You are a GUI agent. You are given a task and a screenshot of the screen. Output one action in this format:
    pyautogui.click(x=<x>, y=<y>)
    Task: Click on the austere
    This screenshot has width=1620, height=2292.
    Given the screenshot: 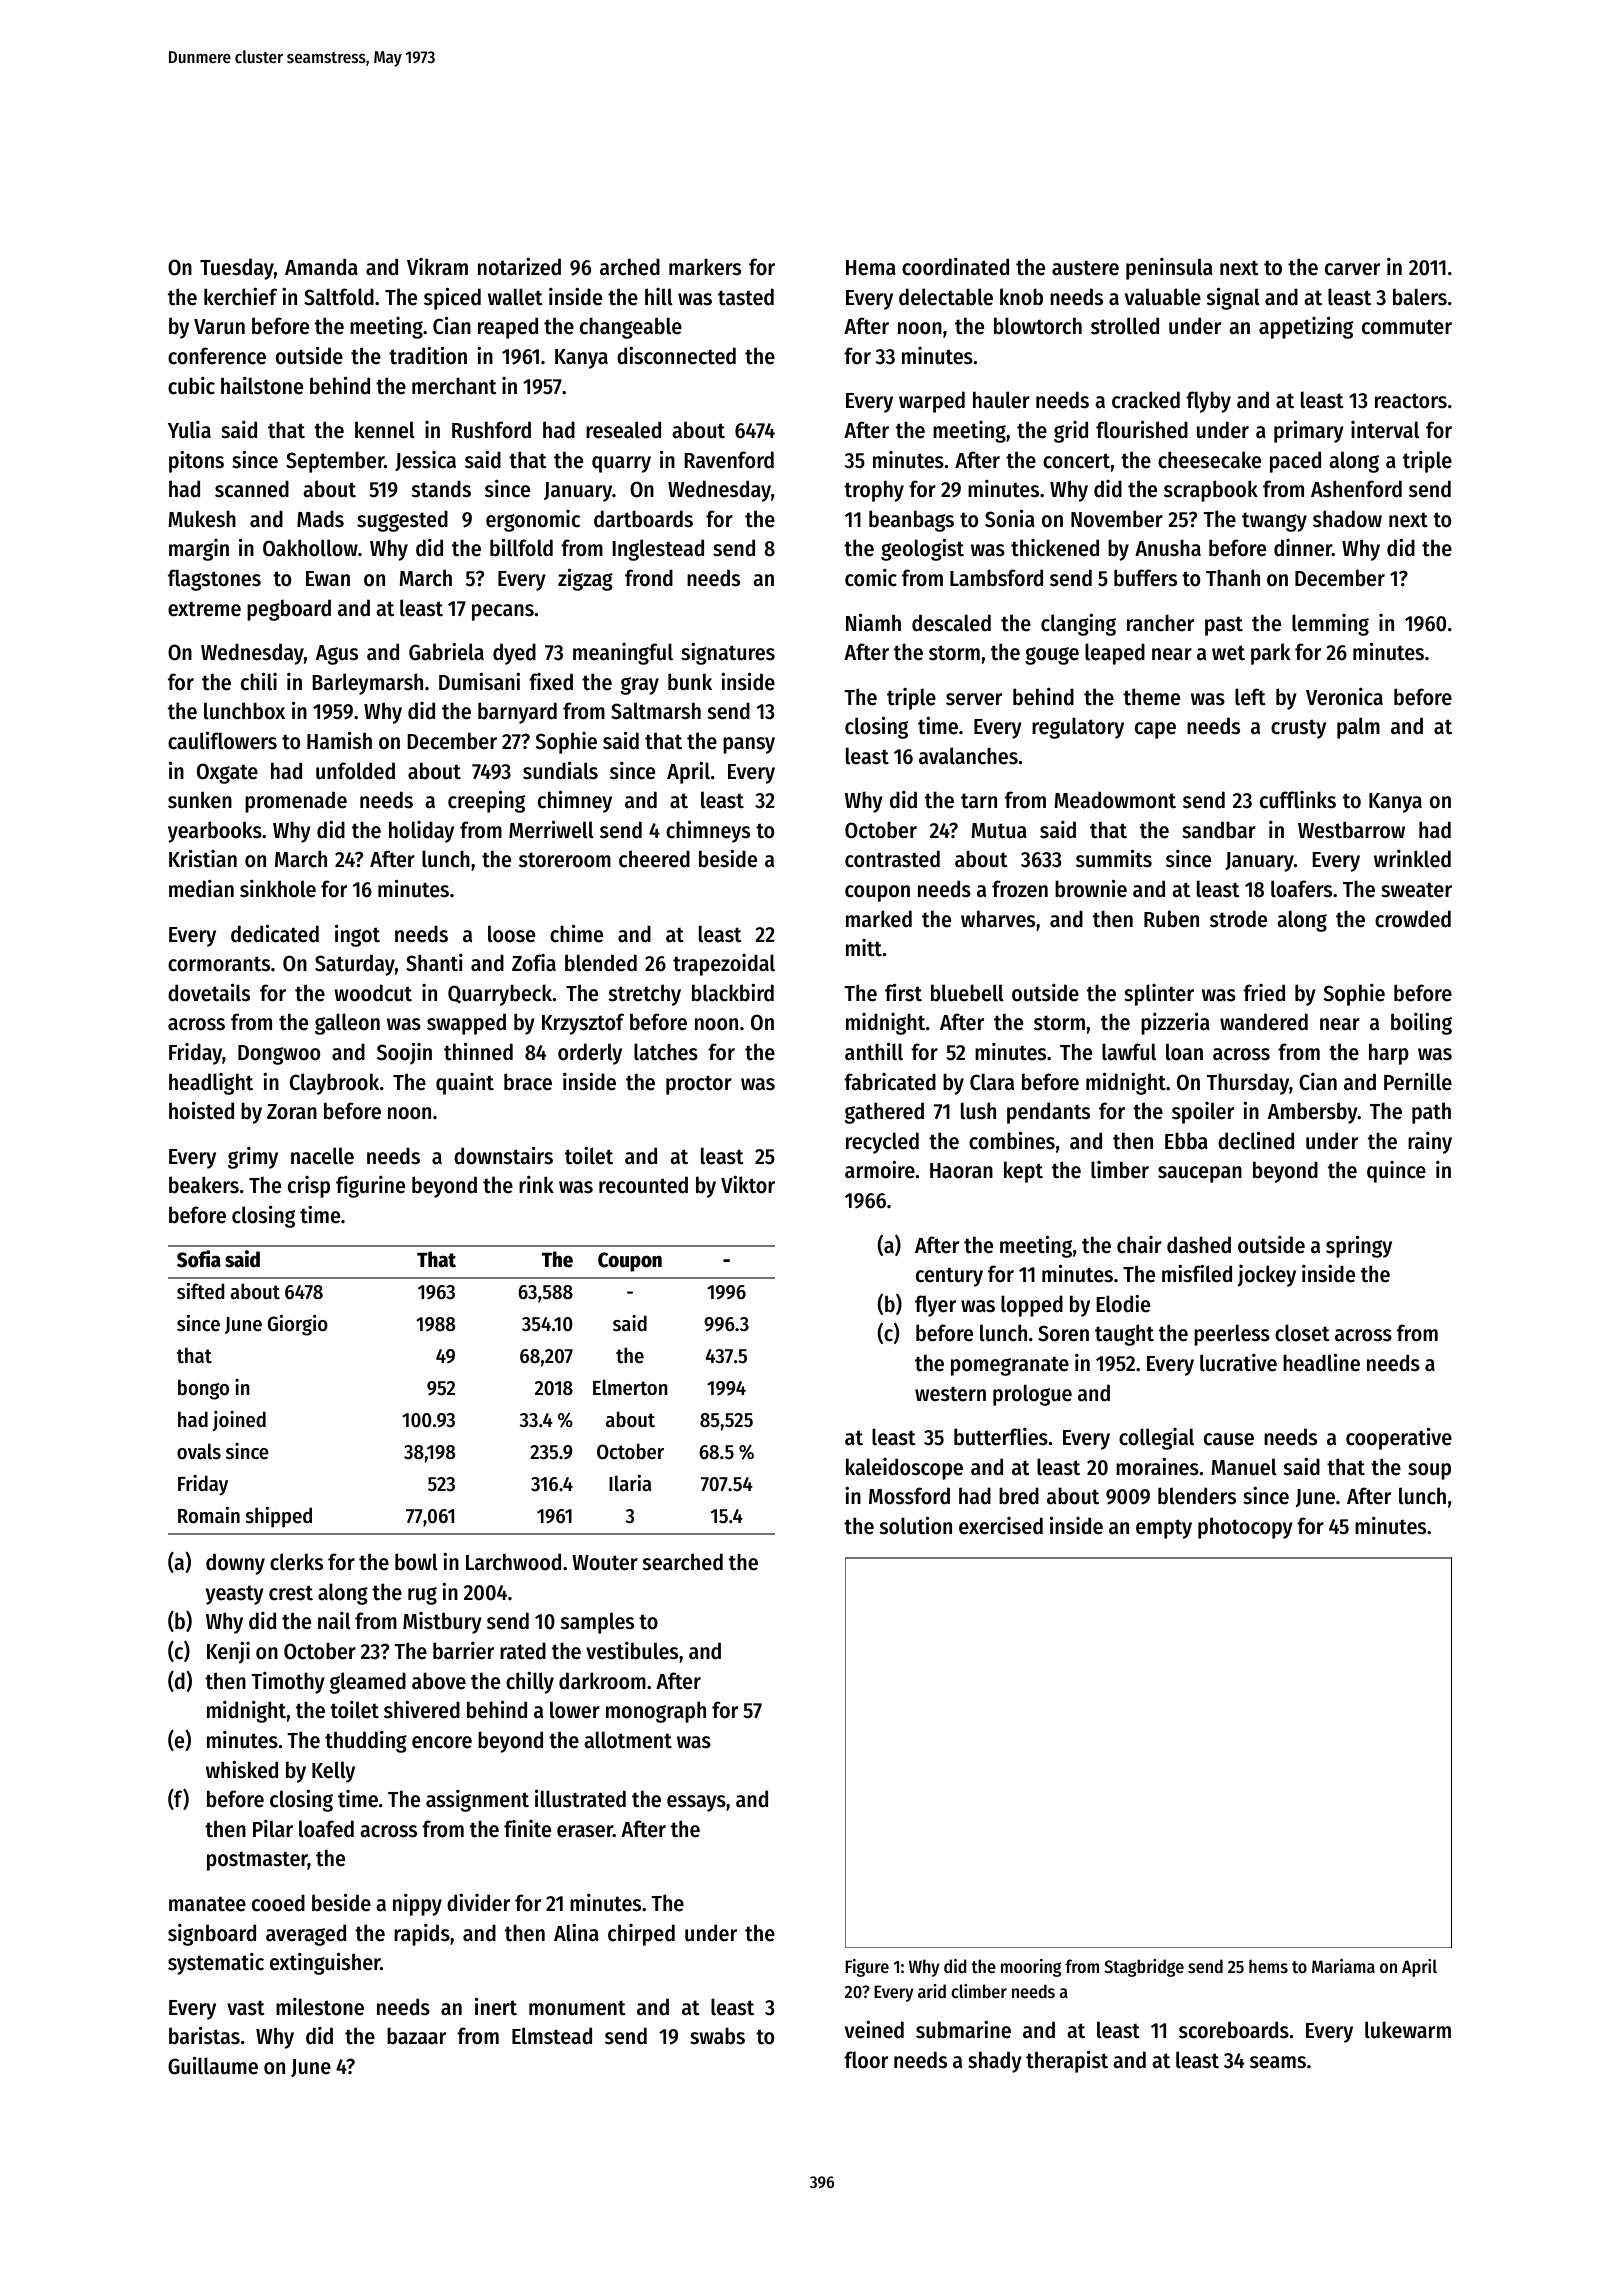 What is the action you would take?
    pyautogui.click(x=1085, y=268)
